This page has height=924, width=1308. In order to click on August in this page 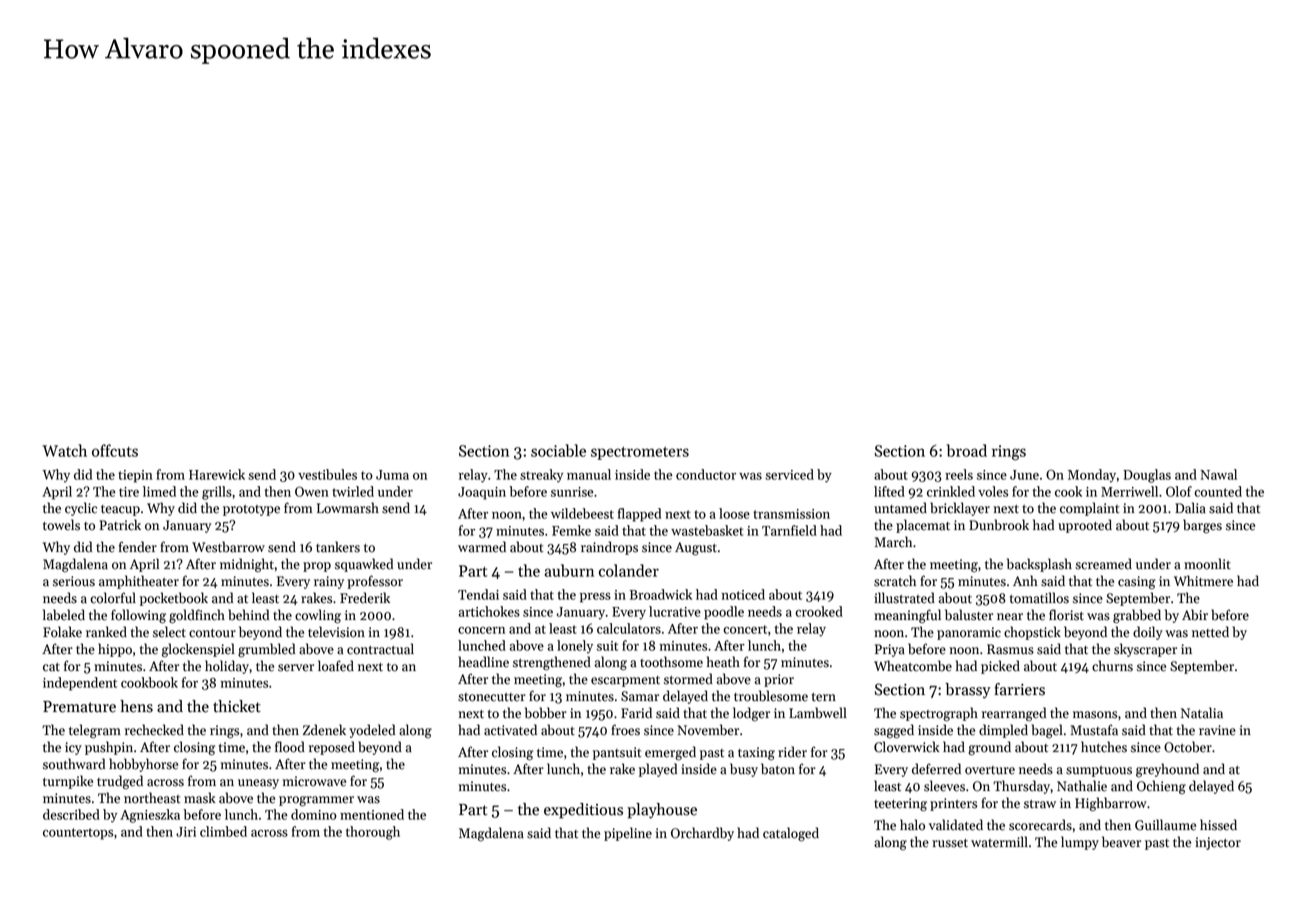, I will do `click(696, 549)`.
